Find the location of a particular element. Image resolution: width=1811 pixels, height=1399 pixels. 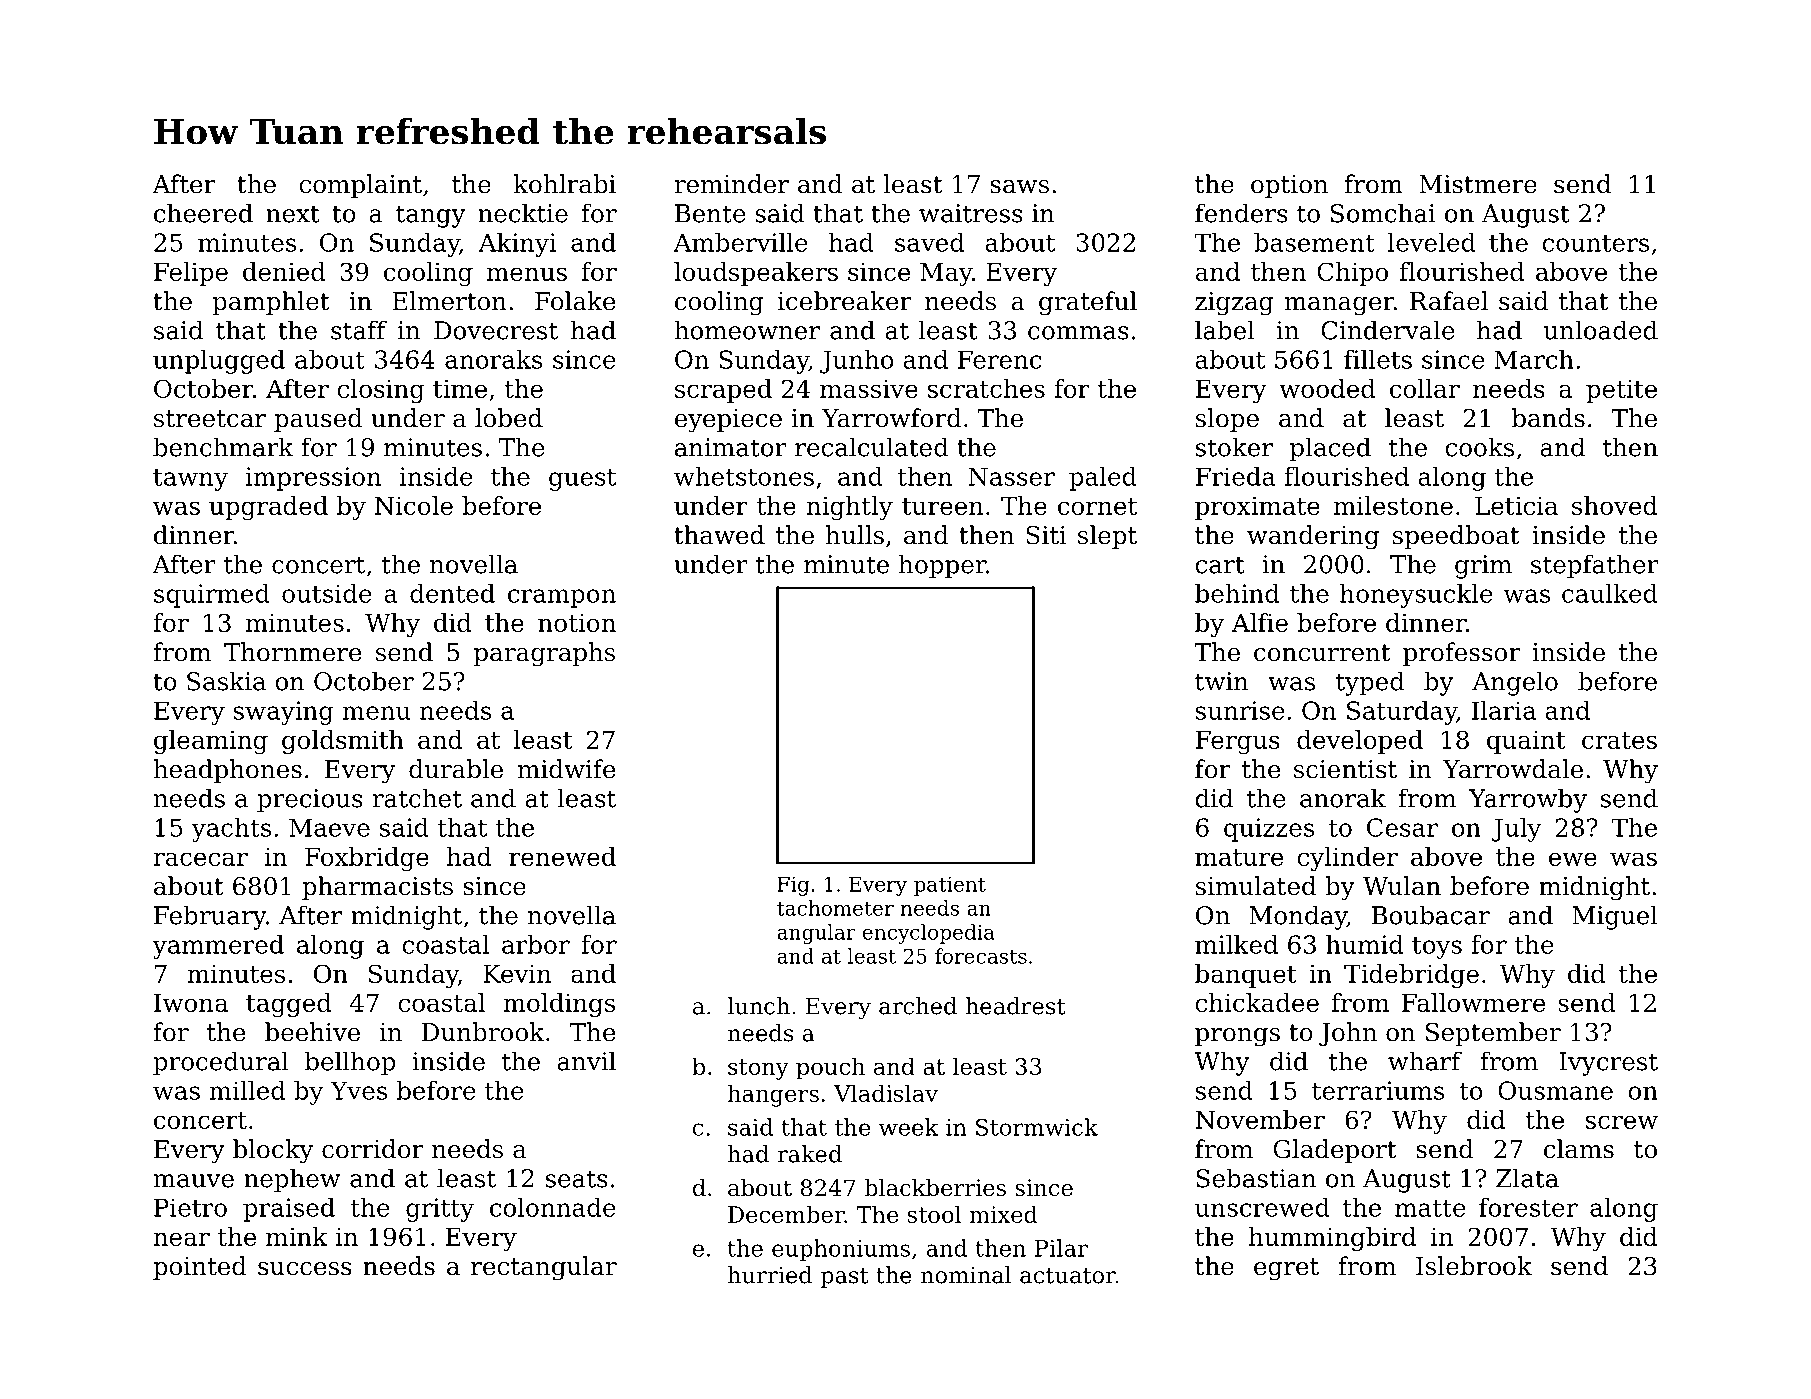

Amberville is located at coordinates (740, 242).
